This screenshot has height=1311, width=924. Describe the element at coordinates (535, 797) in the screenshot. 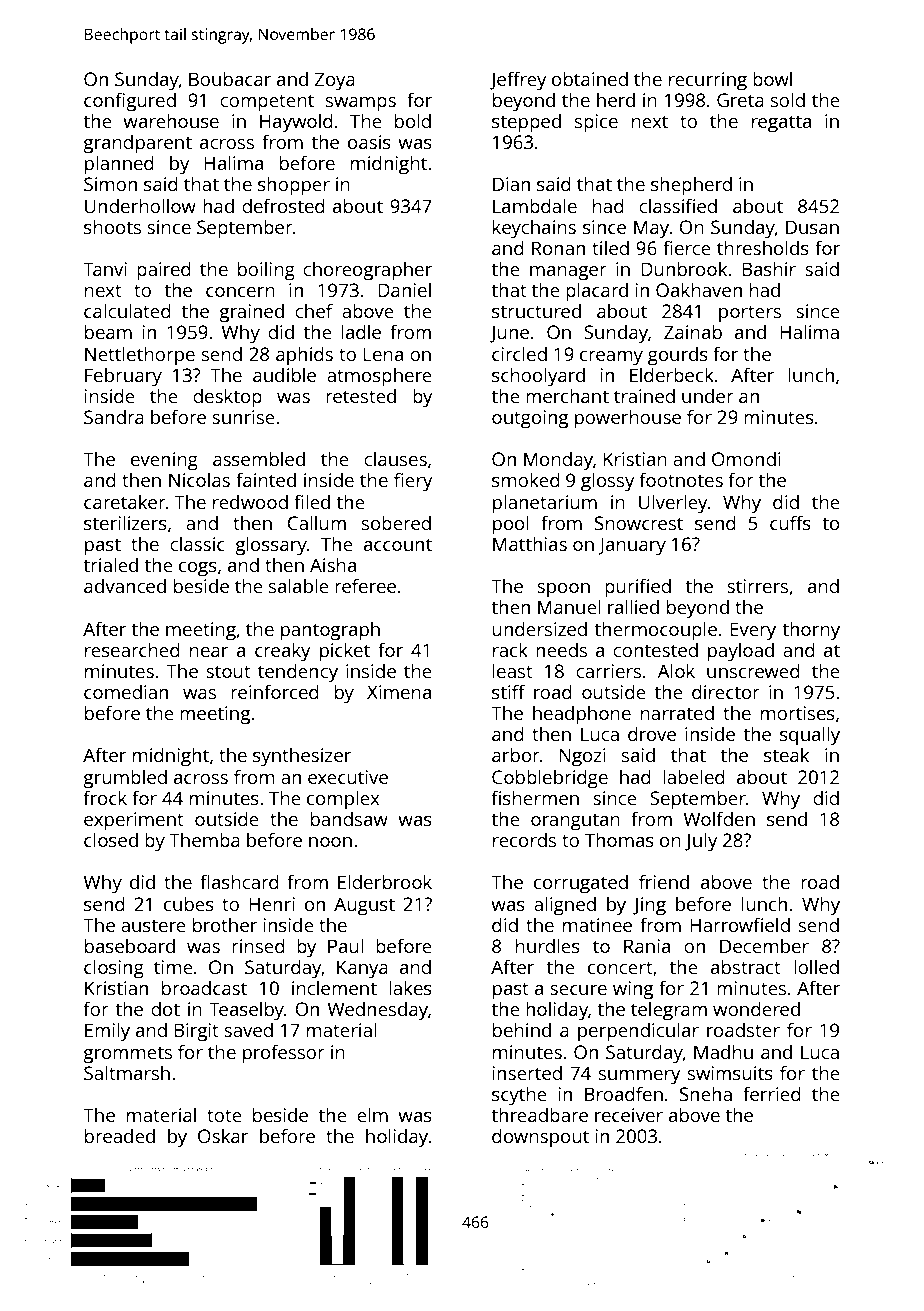

I see `fishermen` at that location.
